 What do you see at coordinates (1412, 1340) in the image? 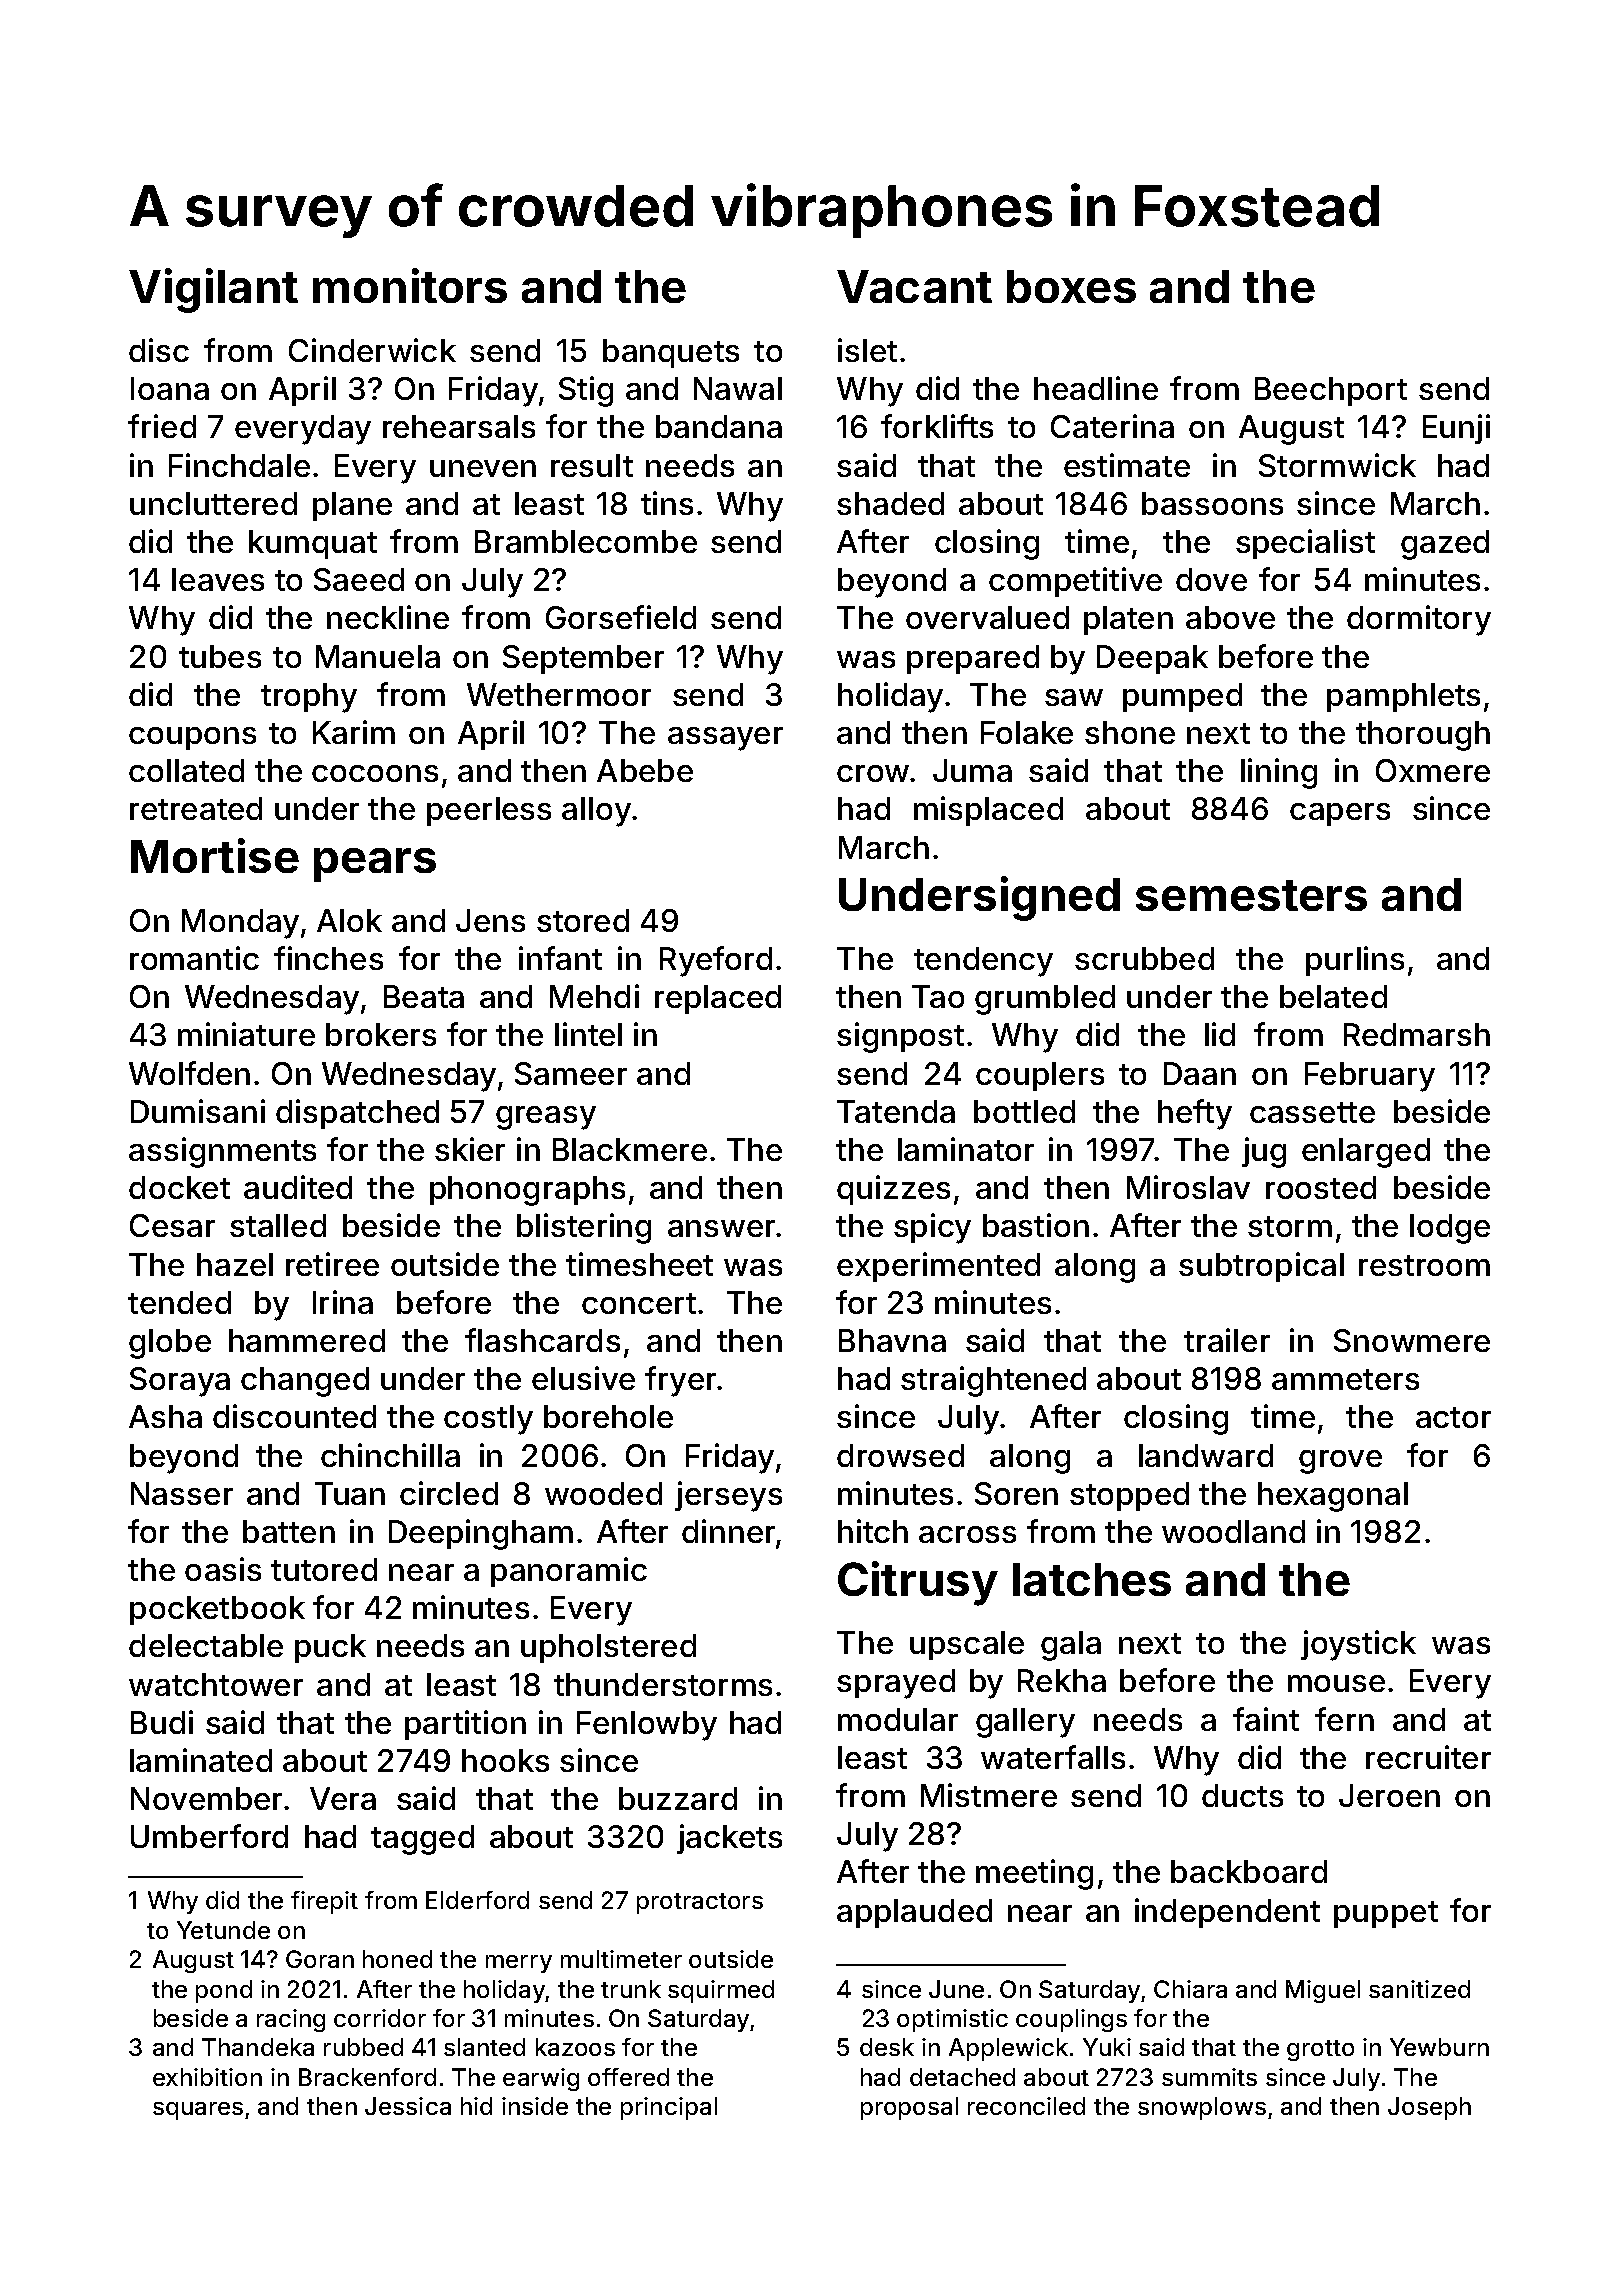
I see `Snowmere` at bounding box center [1412, 1340].
